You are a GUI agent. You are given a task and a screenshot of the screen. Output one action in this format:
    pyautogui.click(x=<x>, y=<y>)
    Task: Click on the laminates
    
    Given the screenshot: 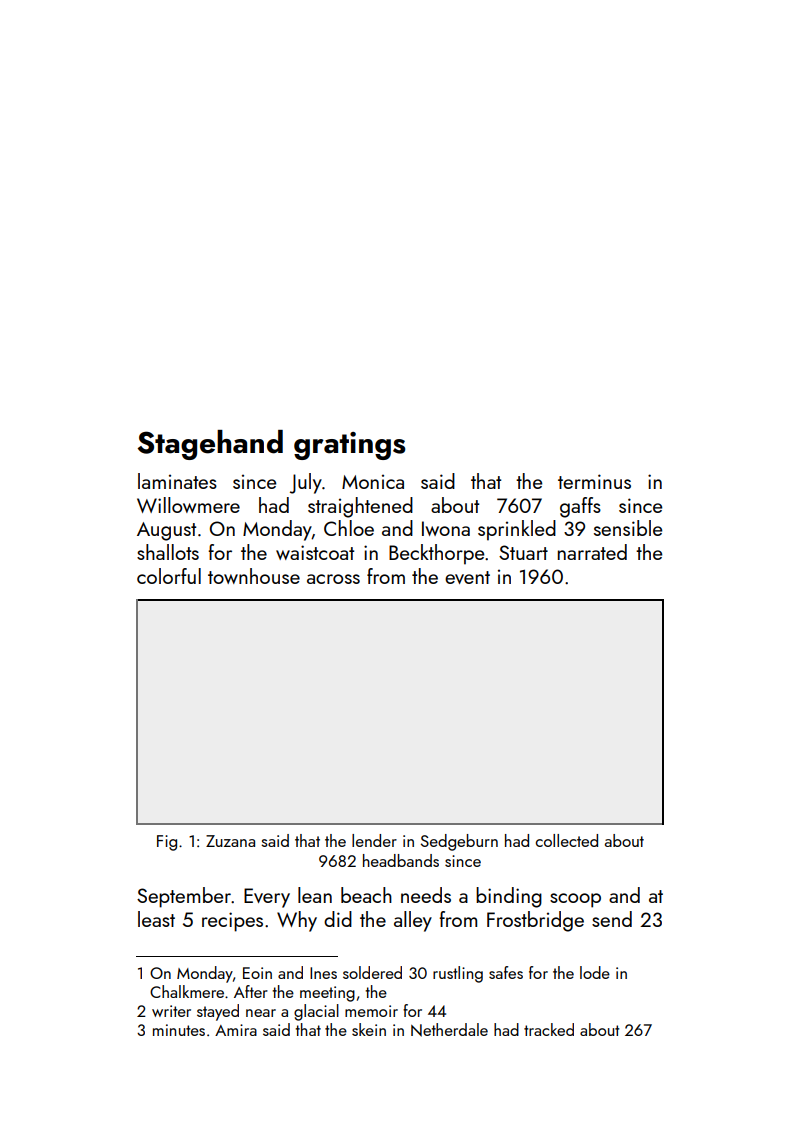 What is the action you would take?
    pyautogui.click(x=177, y=481)
